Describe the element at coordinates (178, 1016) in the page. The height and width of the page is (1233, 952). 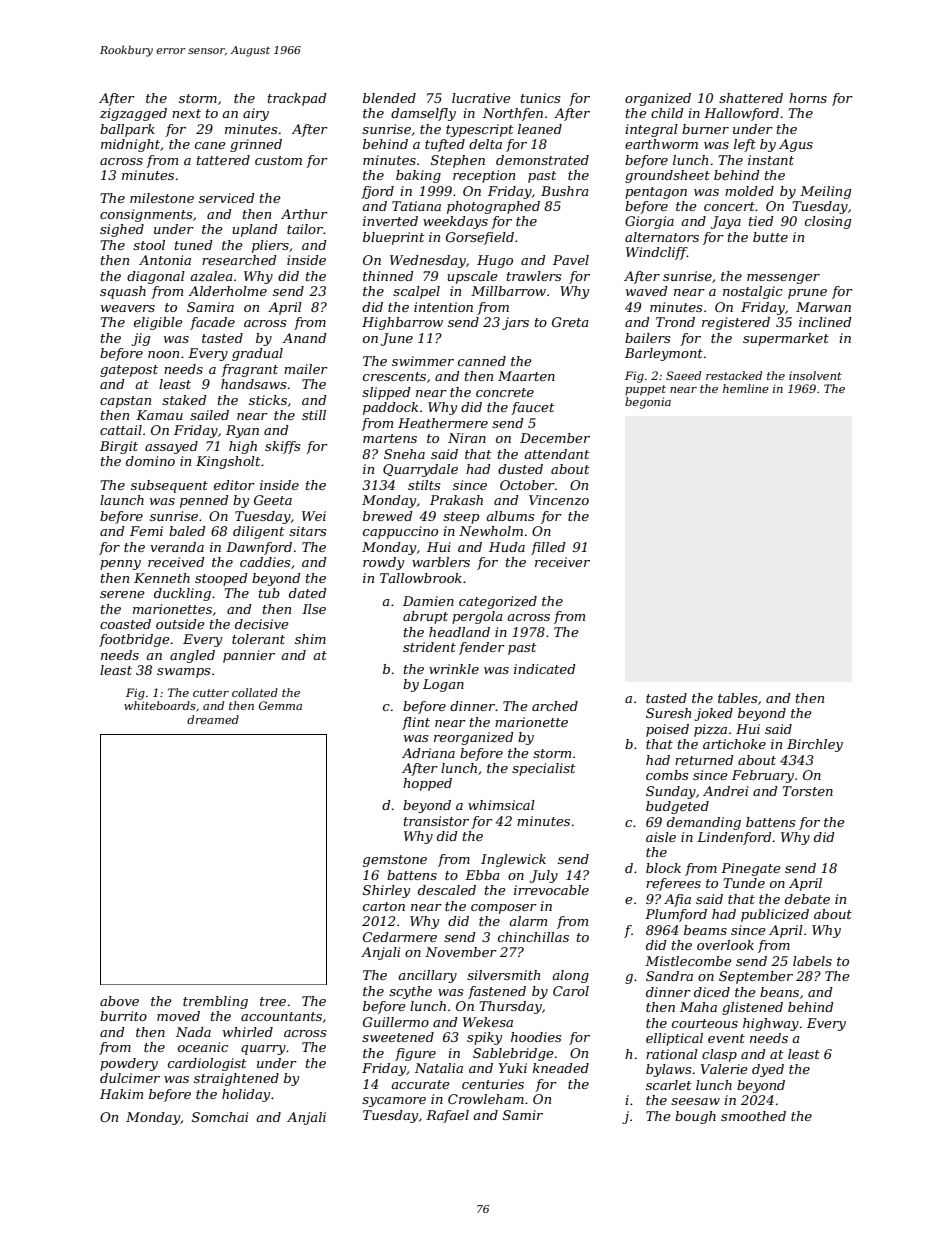
I see `moved` at that location.
